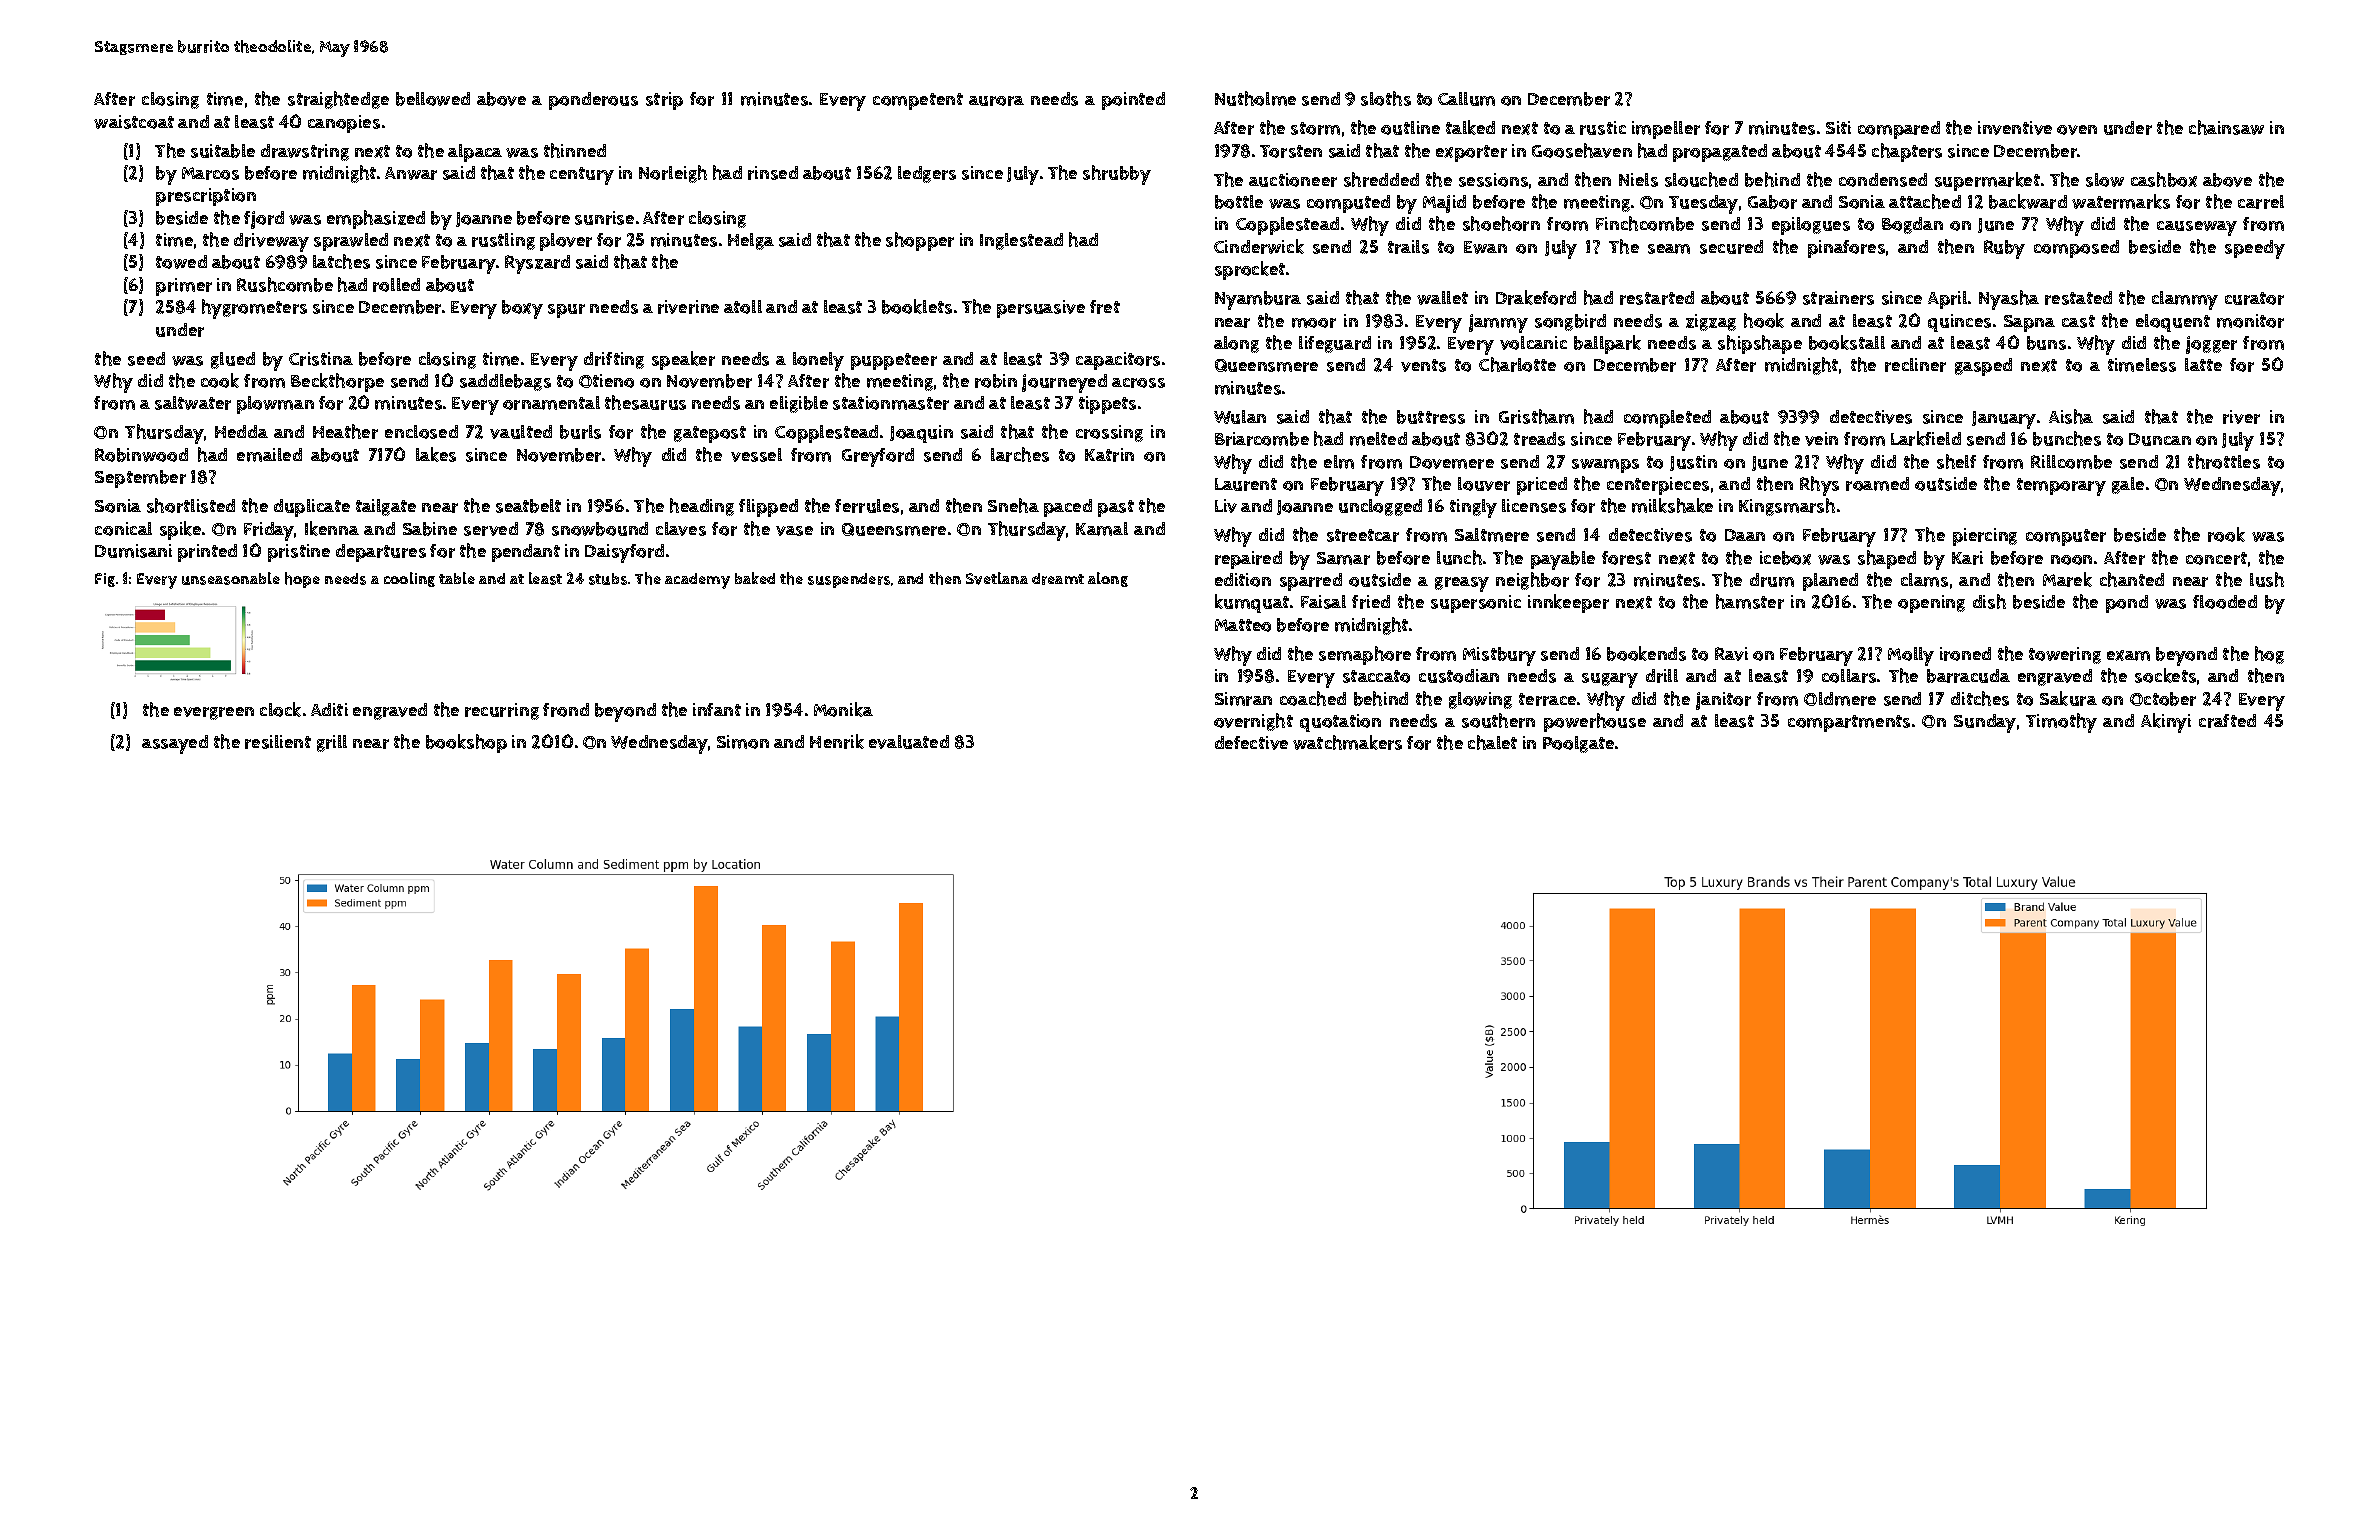 The image size is (2380, 1540). What do you see at coordinates (526, 553) in the screenshot?
I see `pendant` at bounding box center [526, 553].
